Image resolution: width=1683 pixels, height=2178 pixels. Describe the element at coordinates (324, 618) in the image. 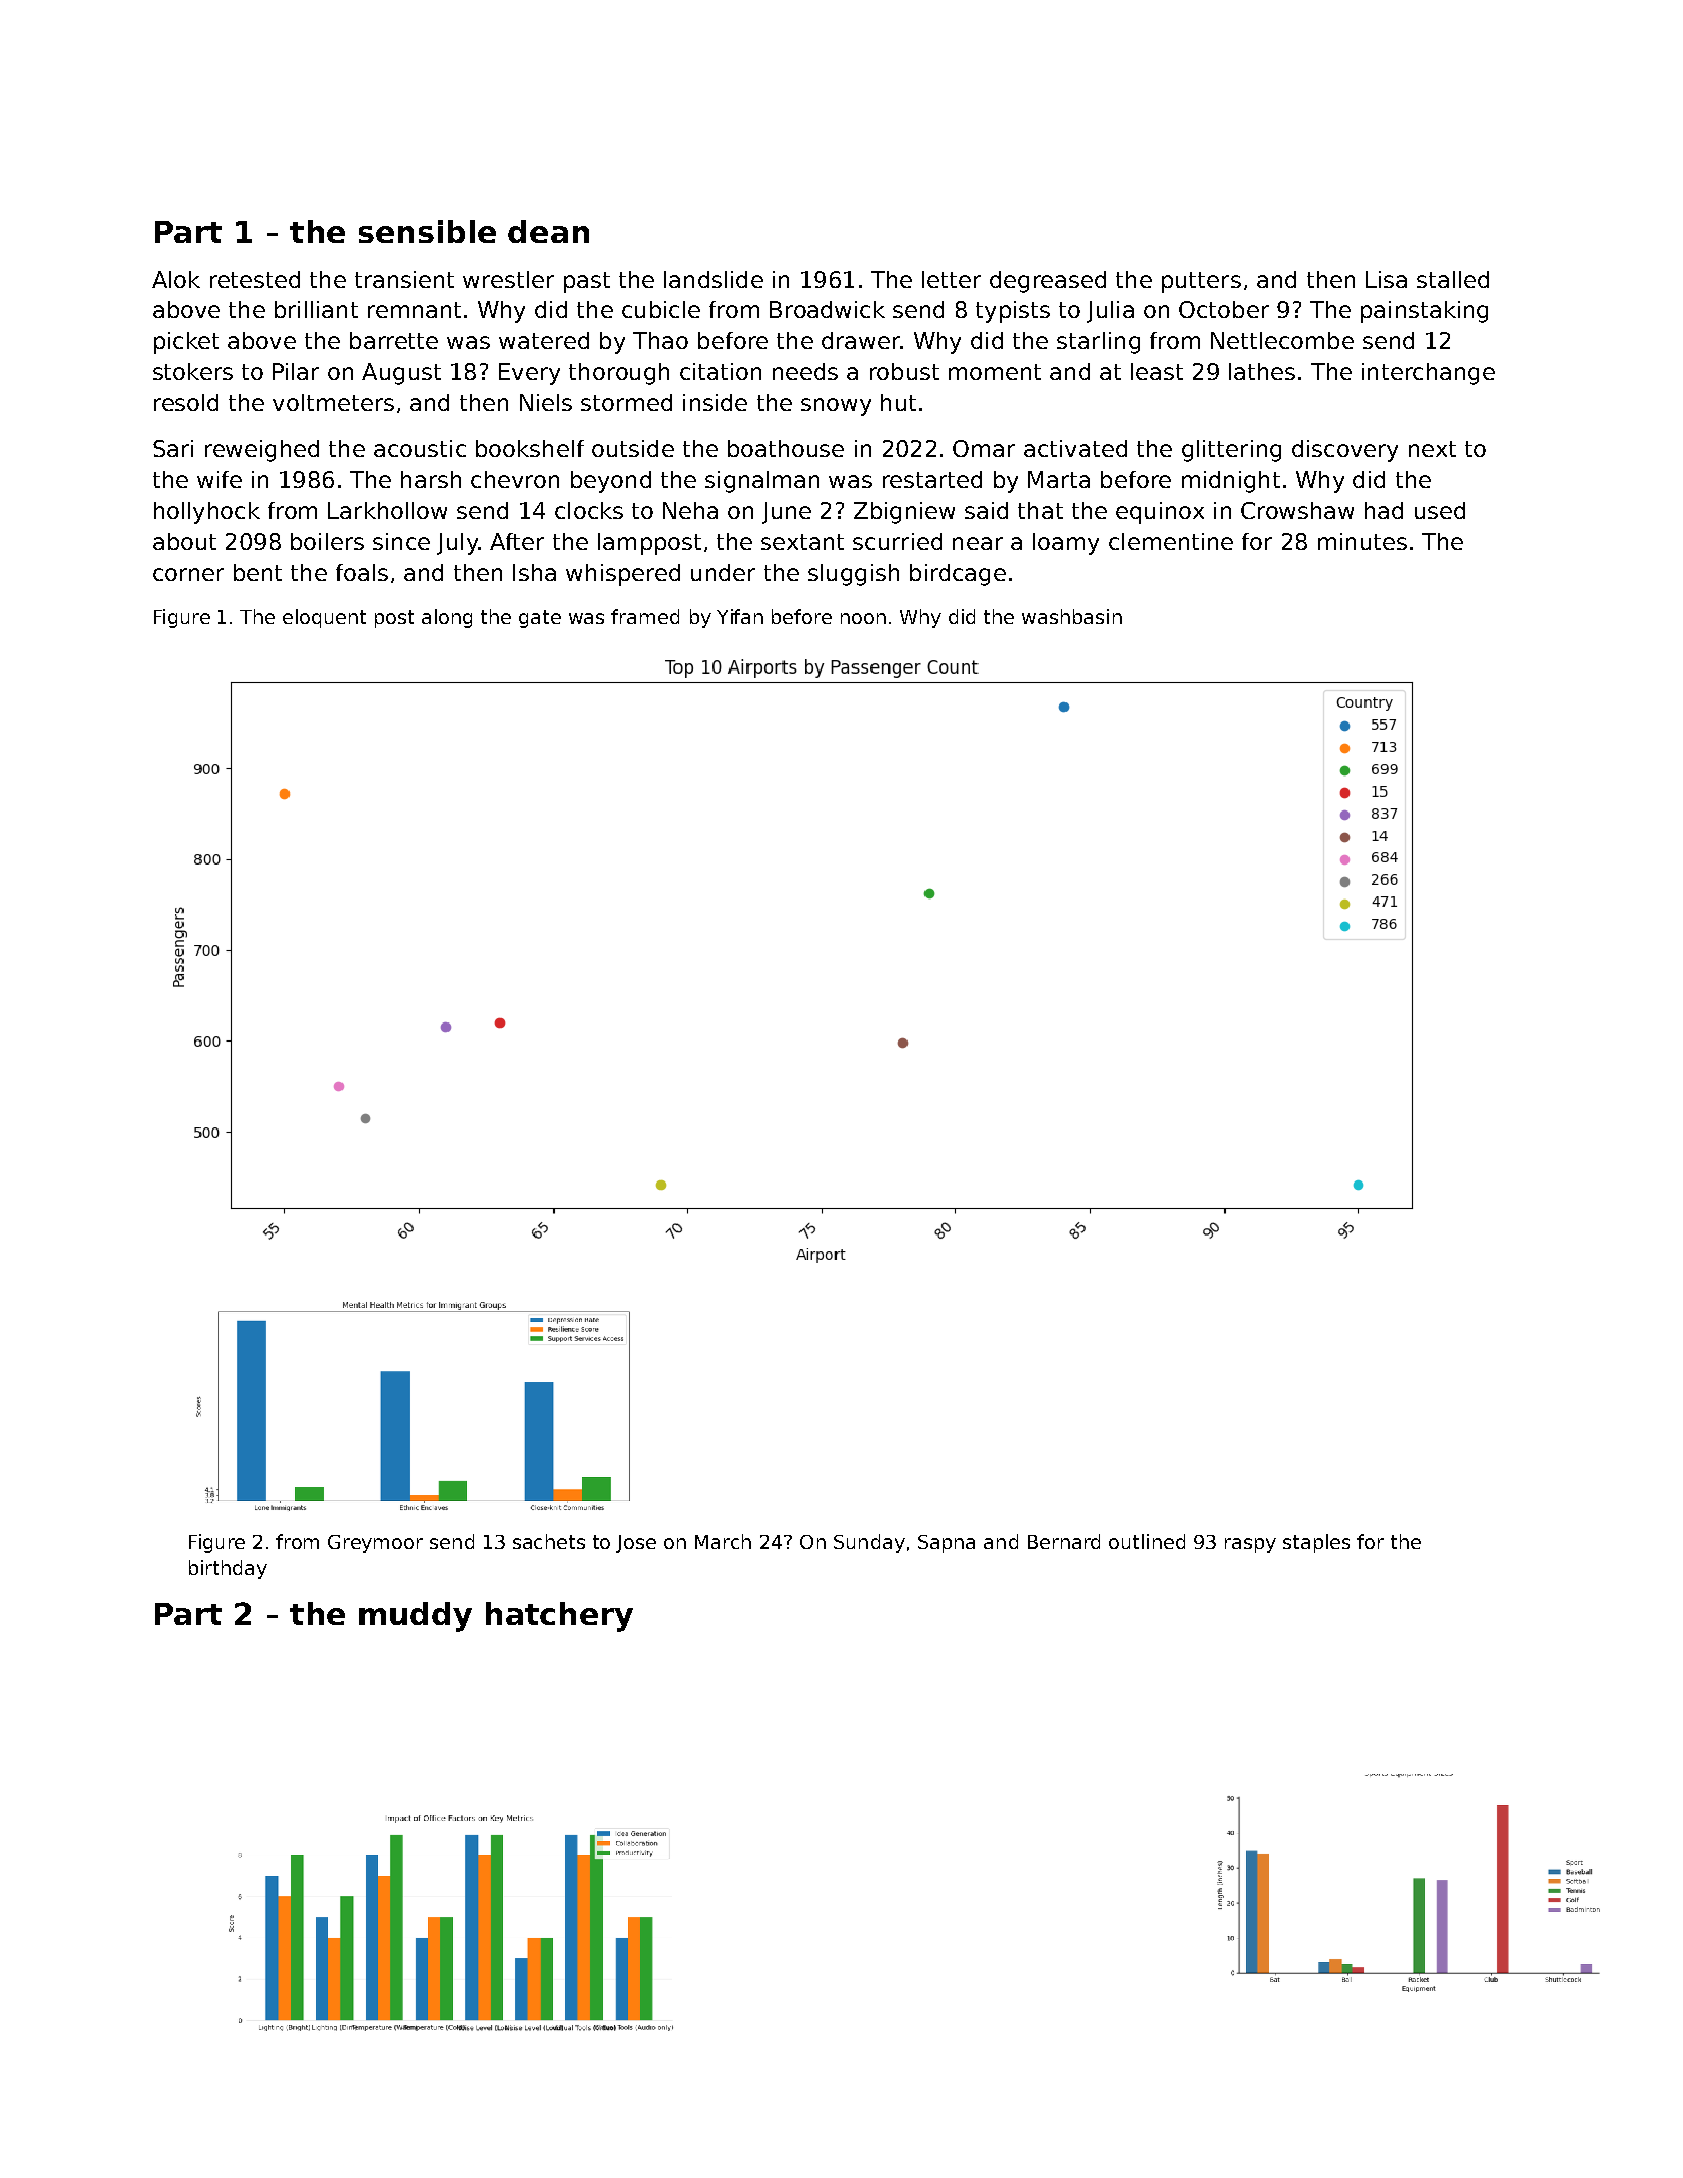

I see `eloquent` at that location.
